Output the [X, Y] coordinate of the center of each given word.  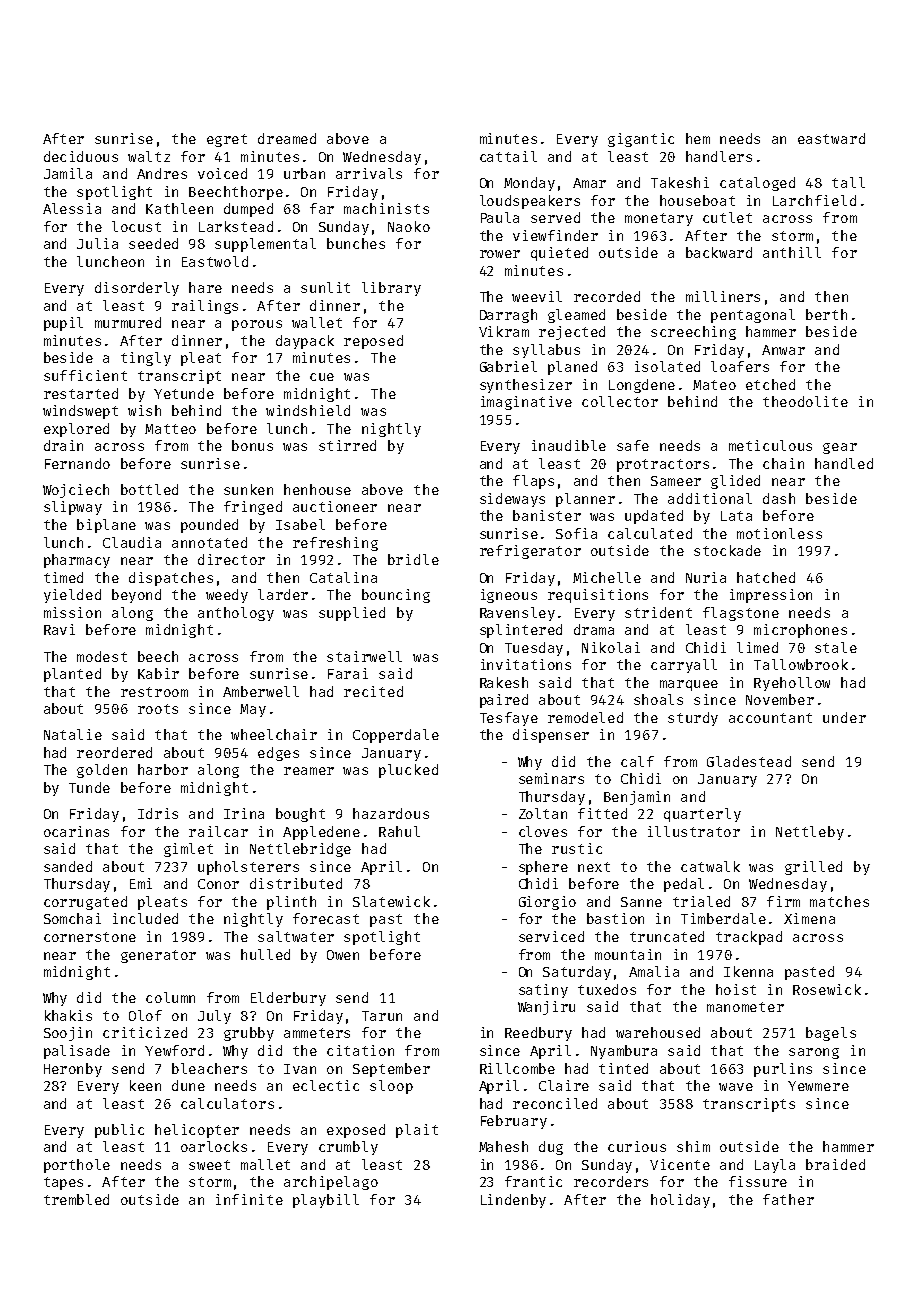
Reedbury [538, 1034]
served [555, 217]
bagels [831, 1034]
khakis [68, 1015]
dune [188, 1085]
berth [826, 314]
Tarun [382, 1016]
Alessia [72, 208]
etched [770, 384]
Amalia [654, 971]
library [391, 289]
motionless [779, 533]
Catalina [343, 577]
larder [283, 594]
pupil [63, 324]
